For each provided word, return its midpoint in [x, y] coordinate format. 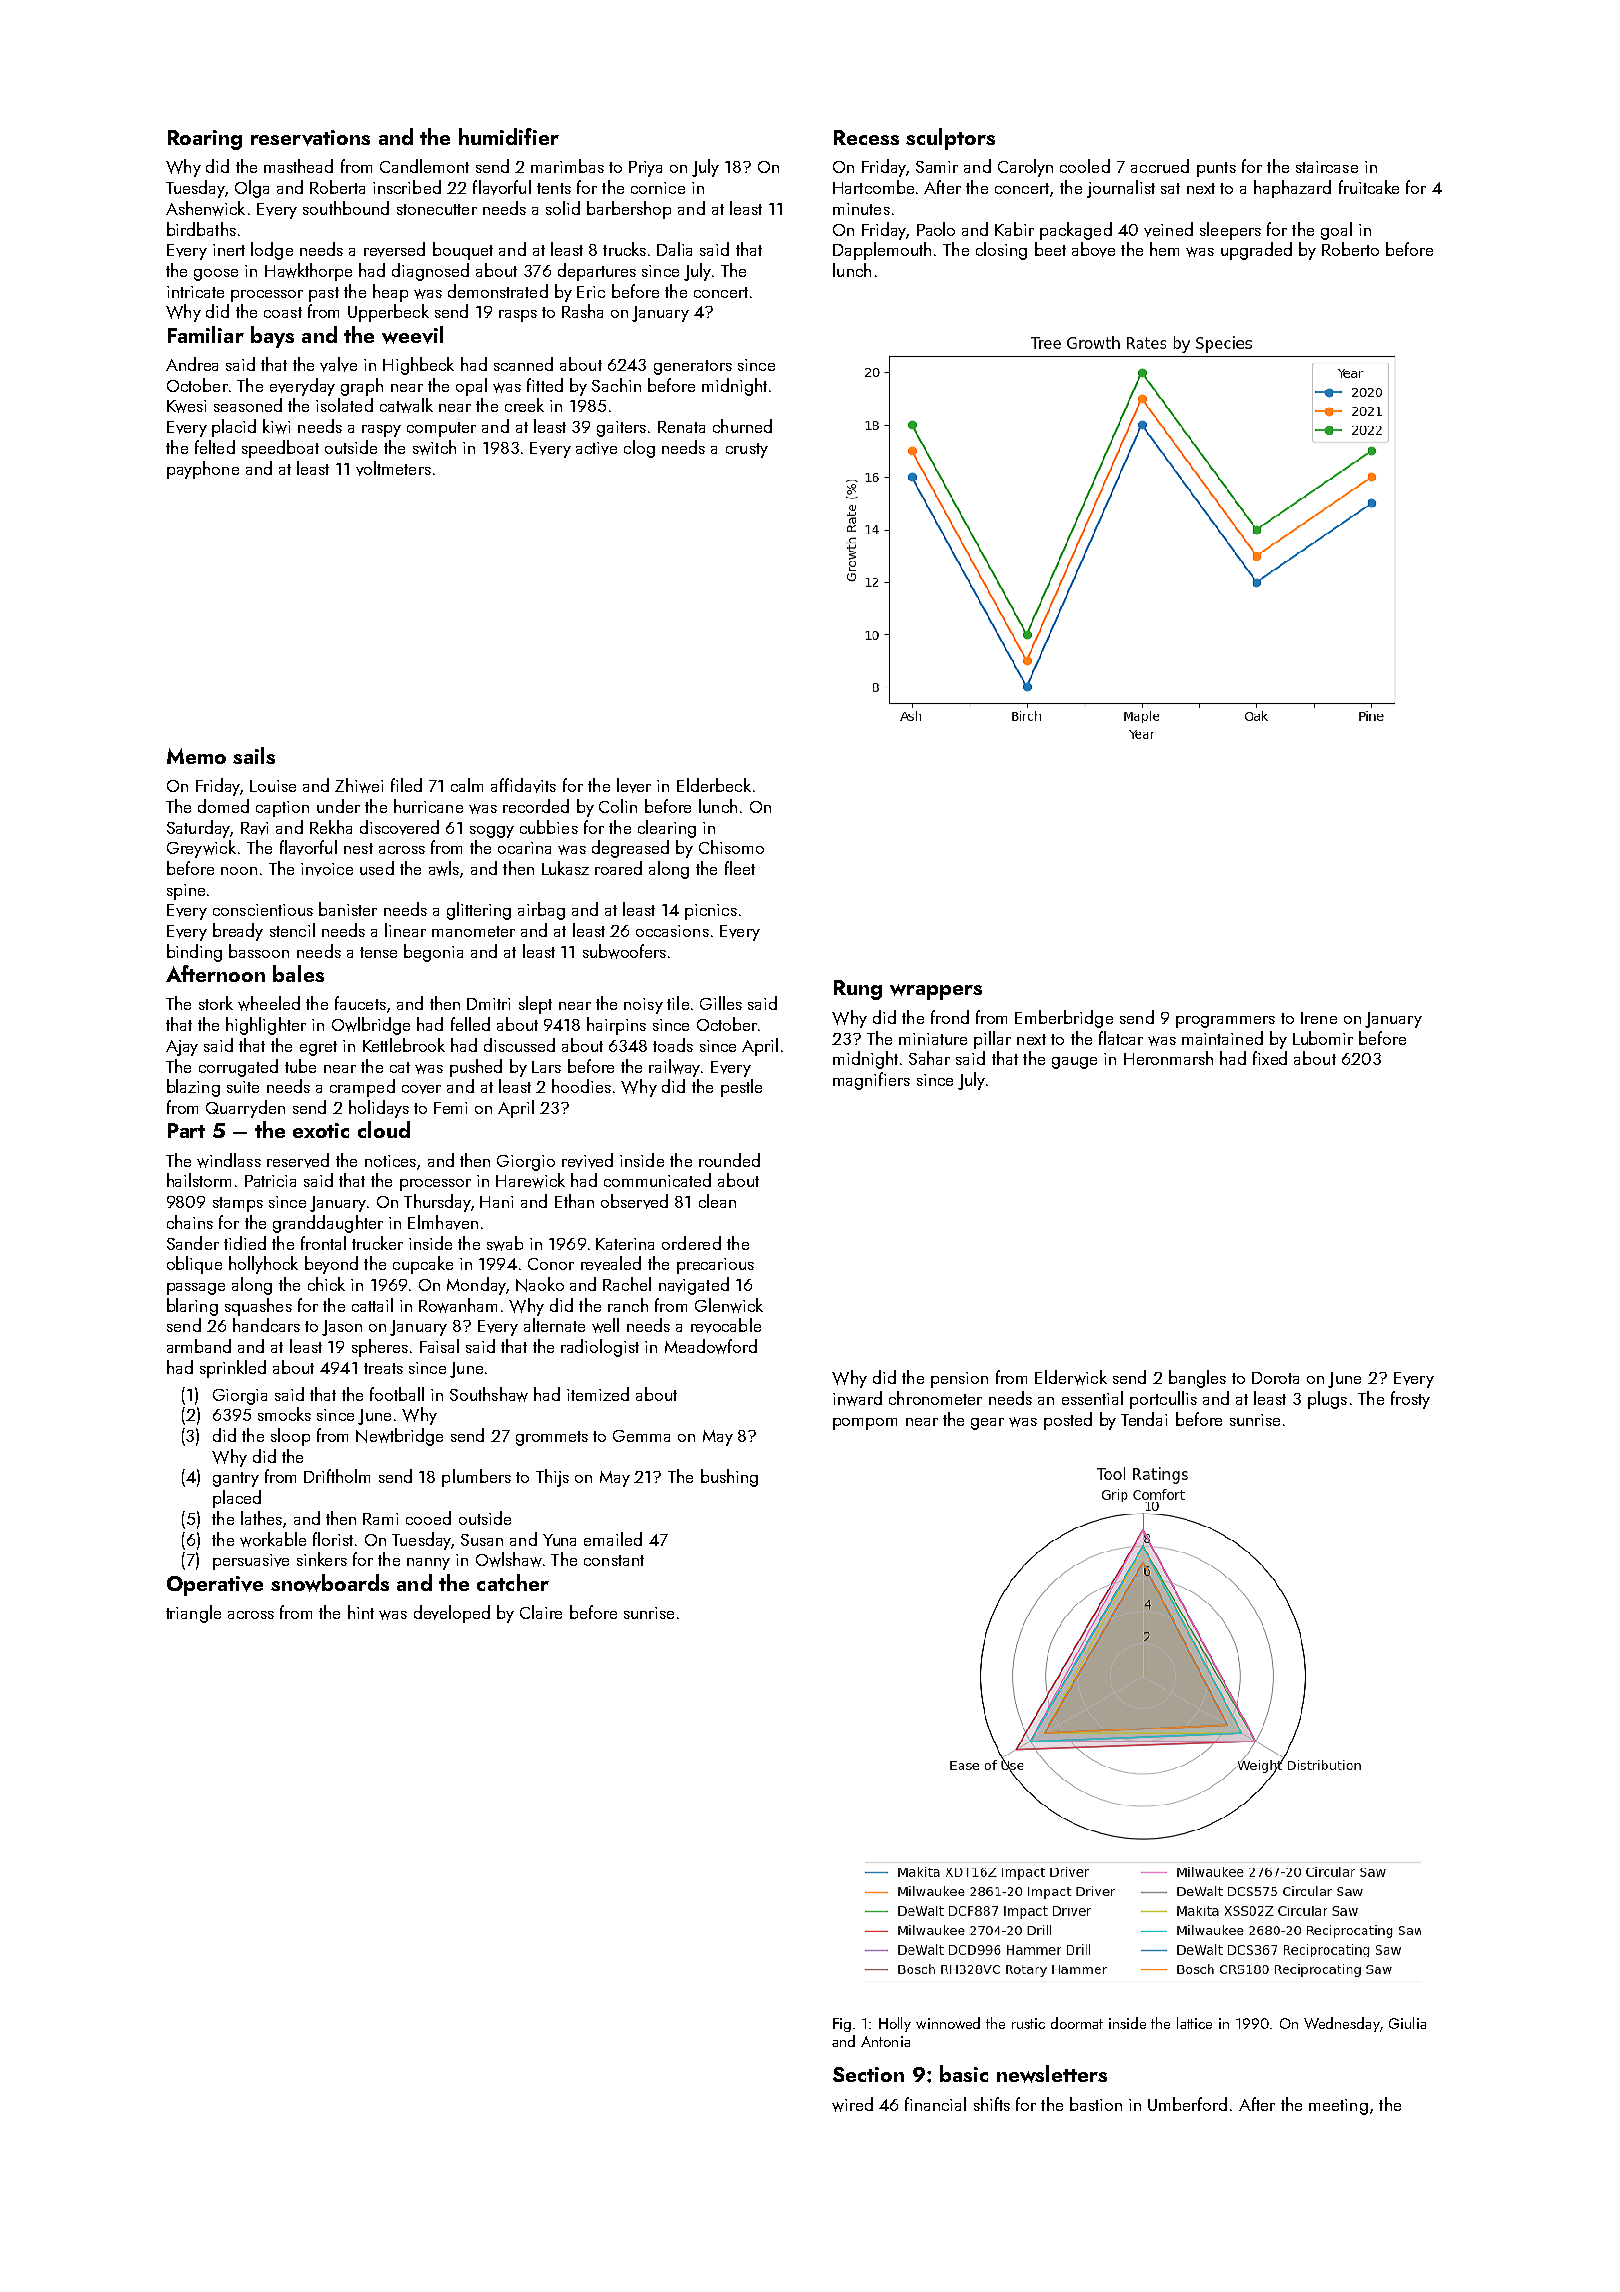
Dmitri [488, 1004]
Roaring [205, 140]
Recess [866, 137]
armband [199, 1346]
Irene [1319, 1018]
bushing [729, 1478]
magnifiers [871, 1081]
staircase [1327, 167]
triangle [193, 1614]
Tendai [1144, 1419]
